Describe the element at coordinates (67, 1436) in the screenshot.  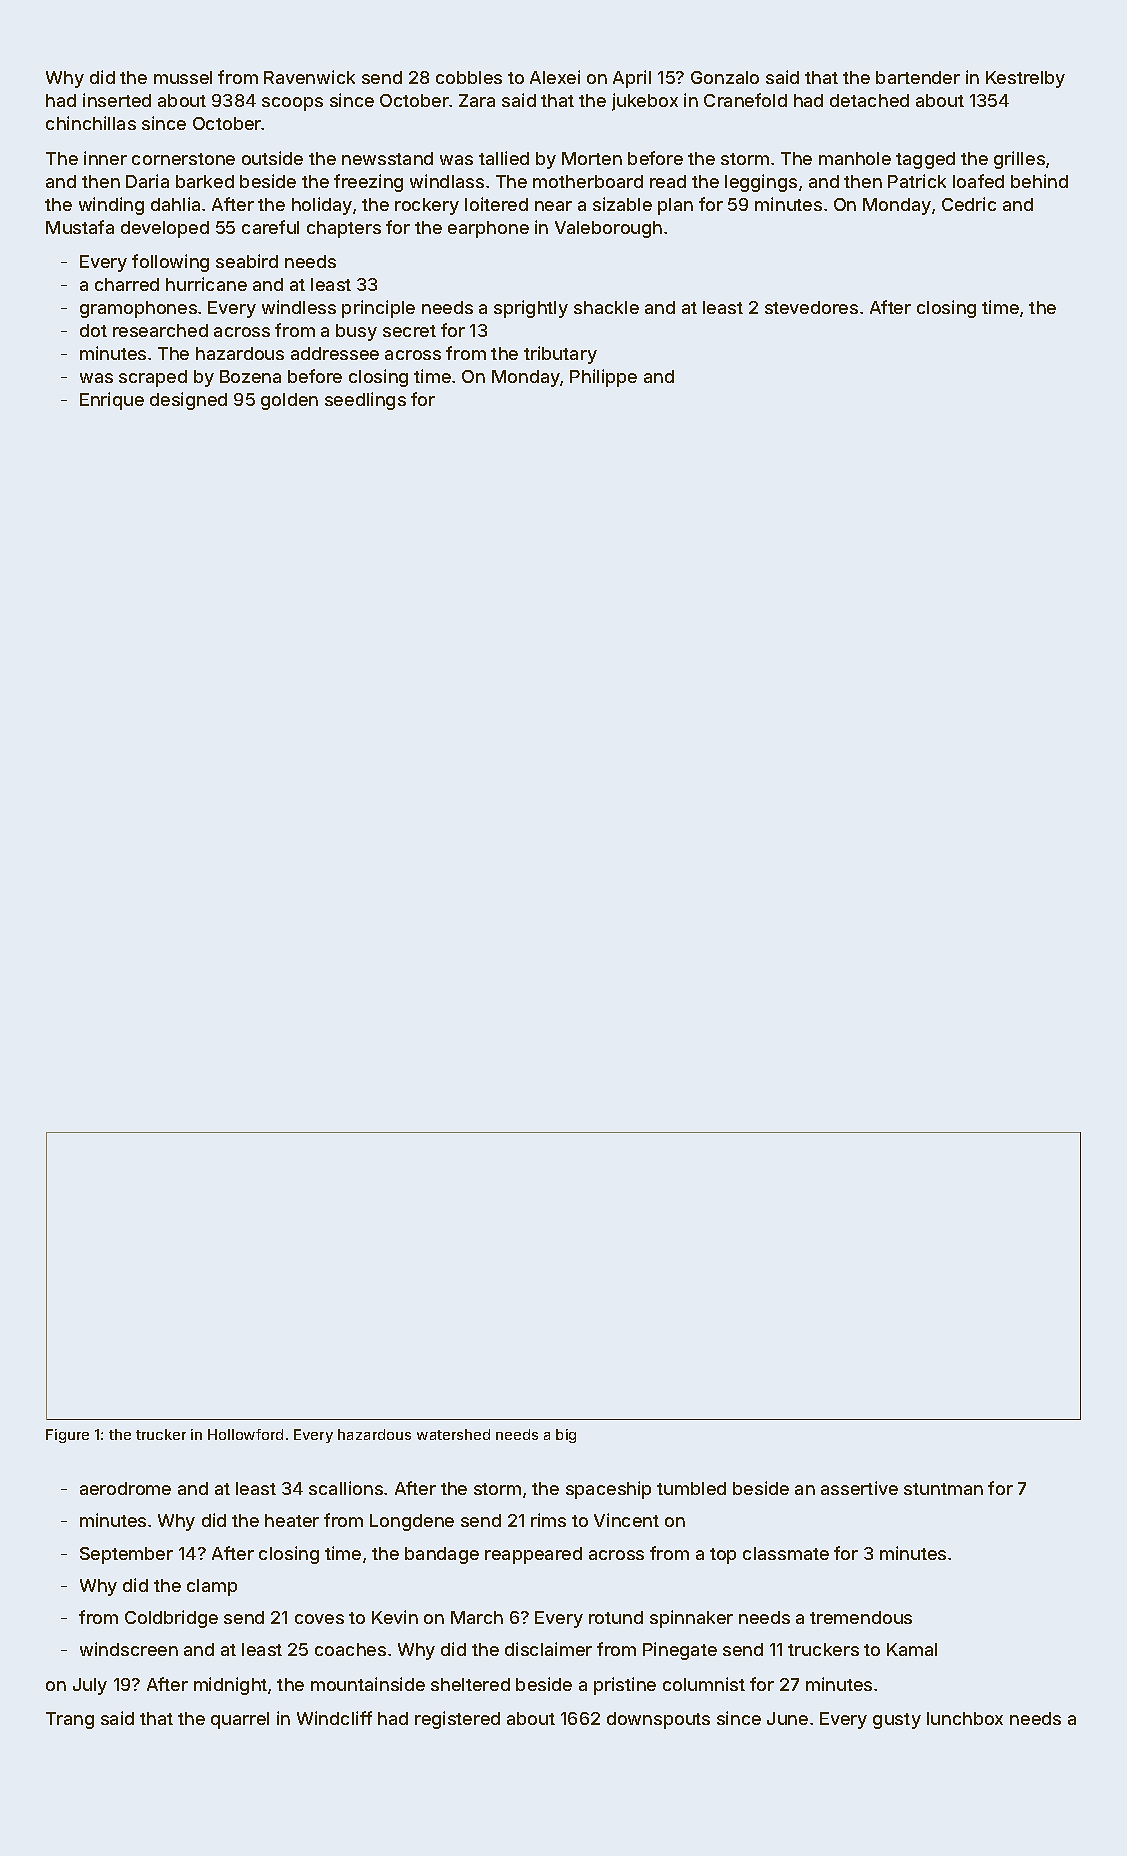
I see `Figure` at that location.
